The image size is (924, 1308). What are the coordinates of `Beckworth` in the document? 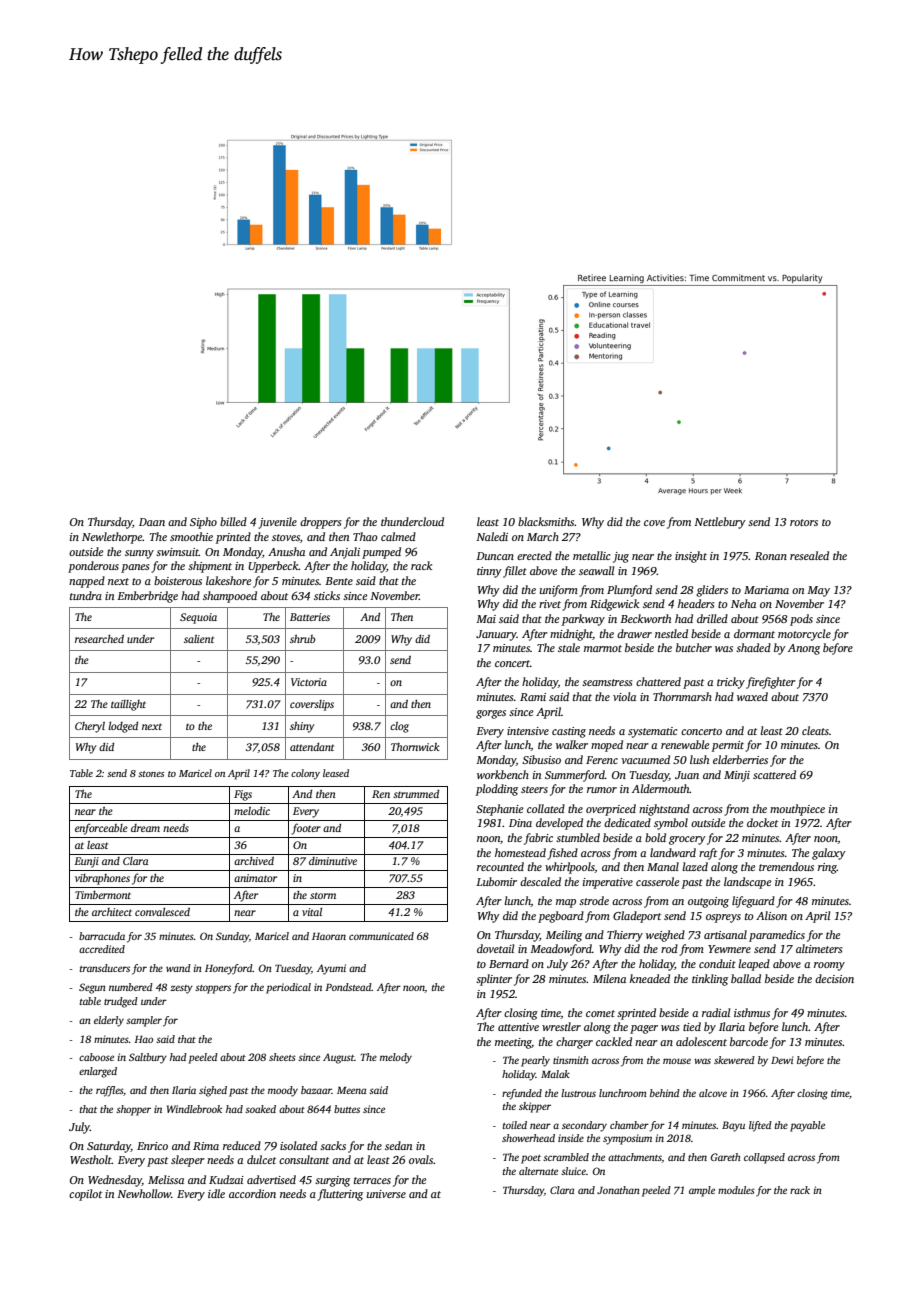 It's located at (645, 618).
